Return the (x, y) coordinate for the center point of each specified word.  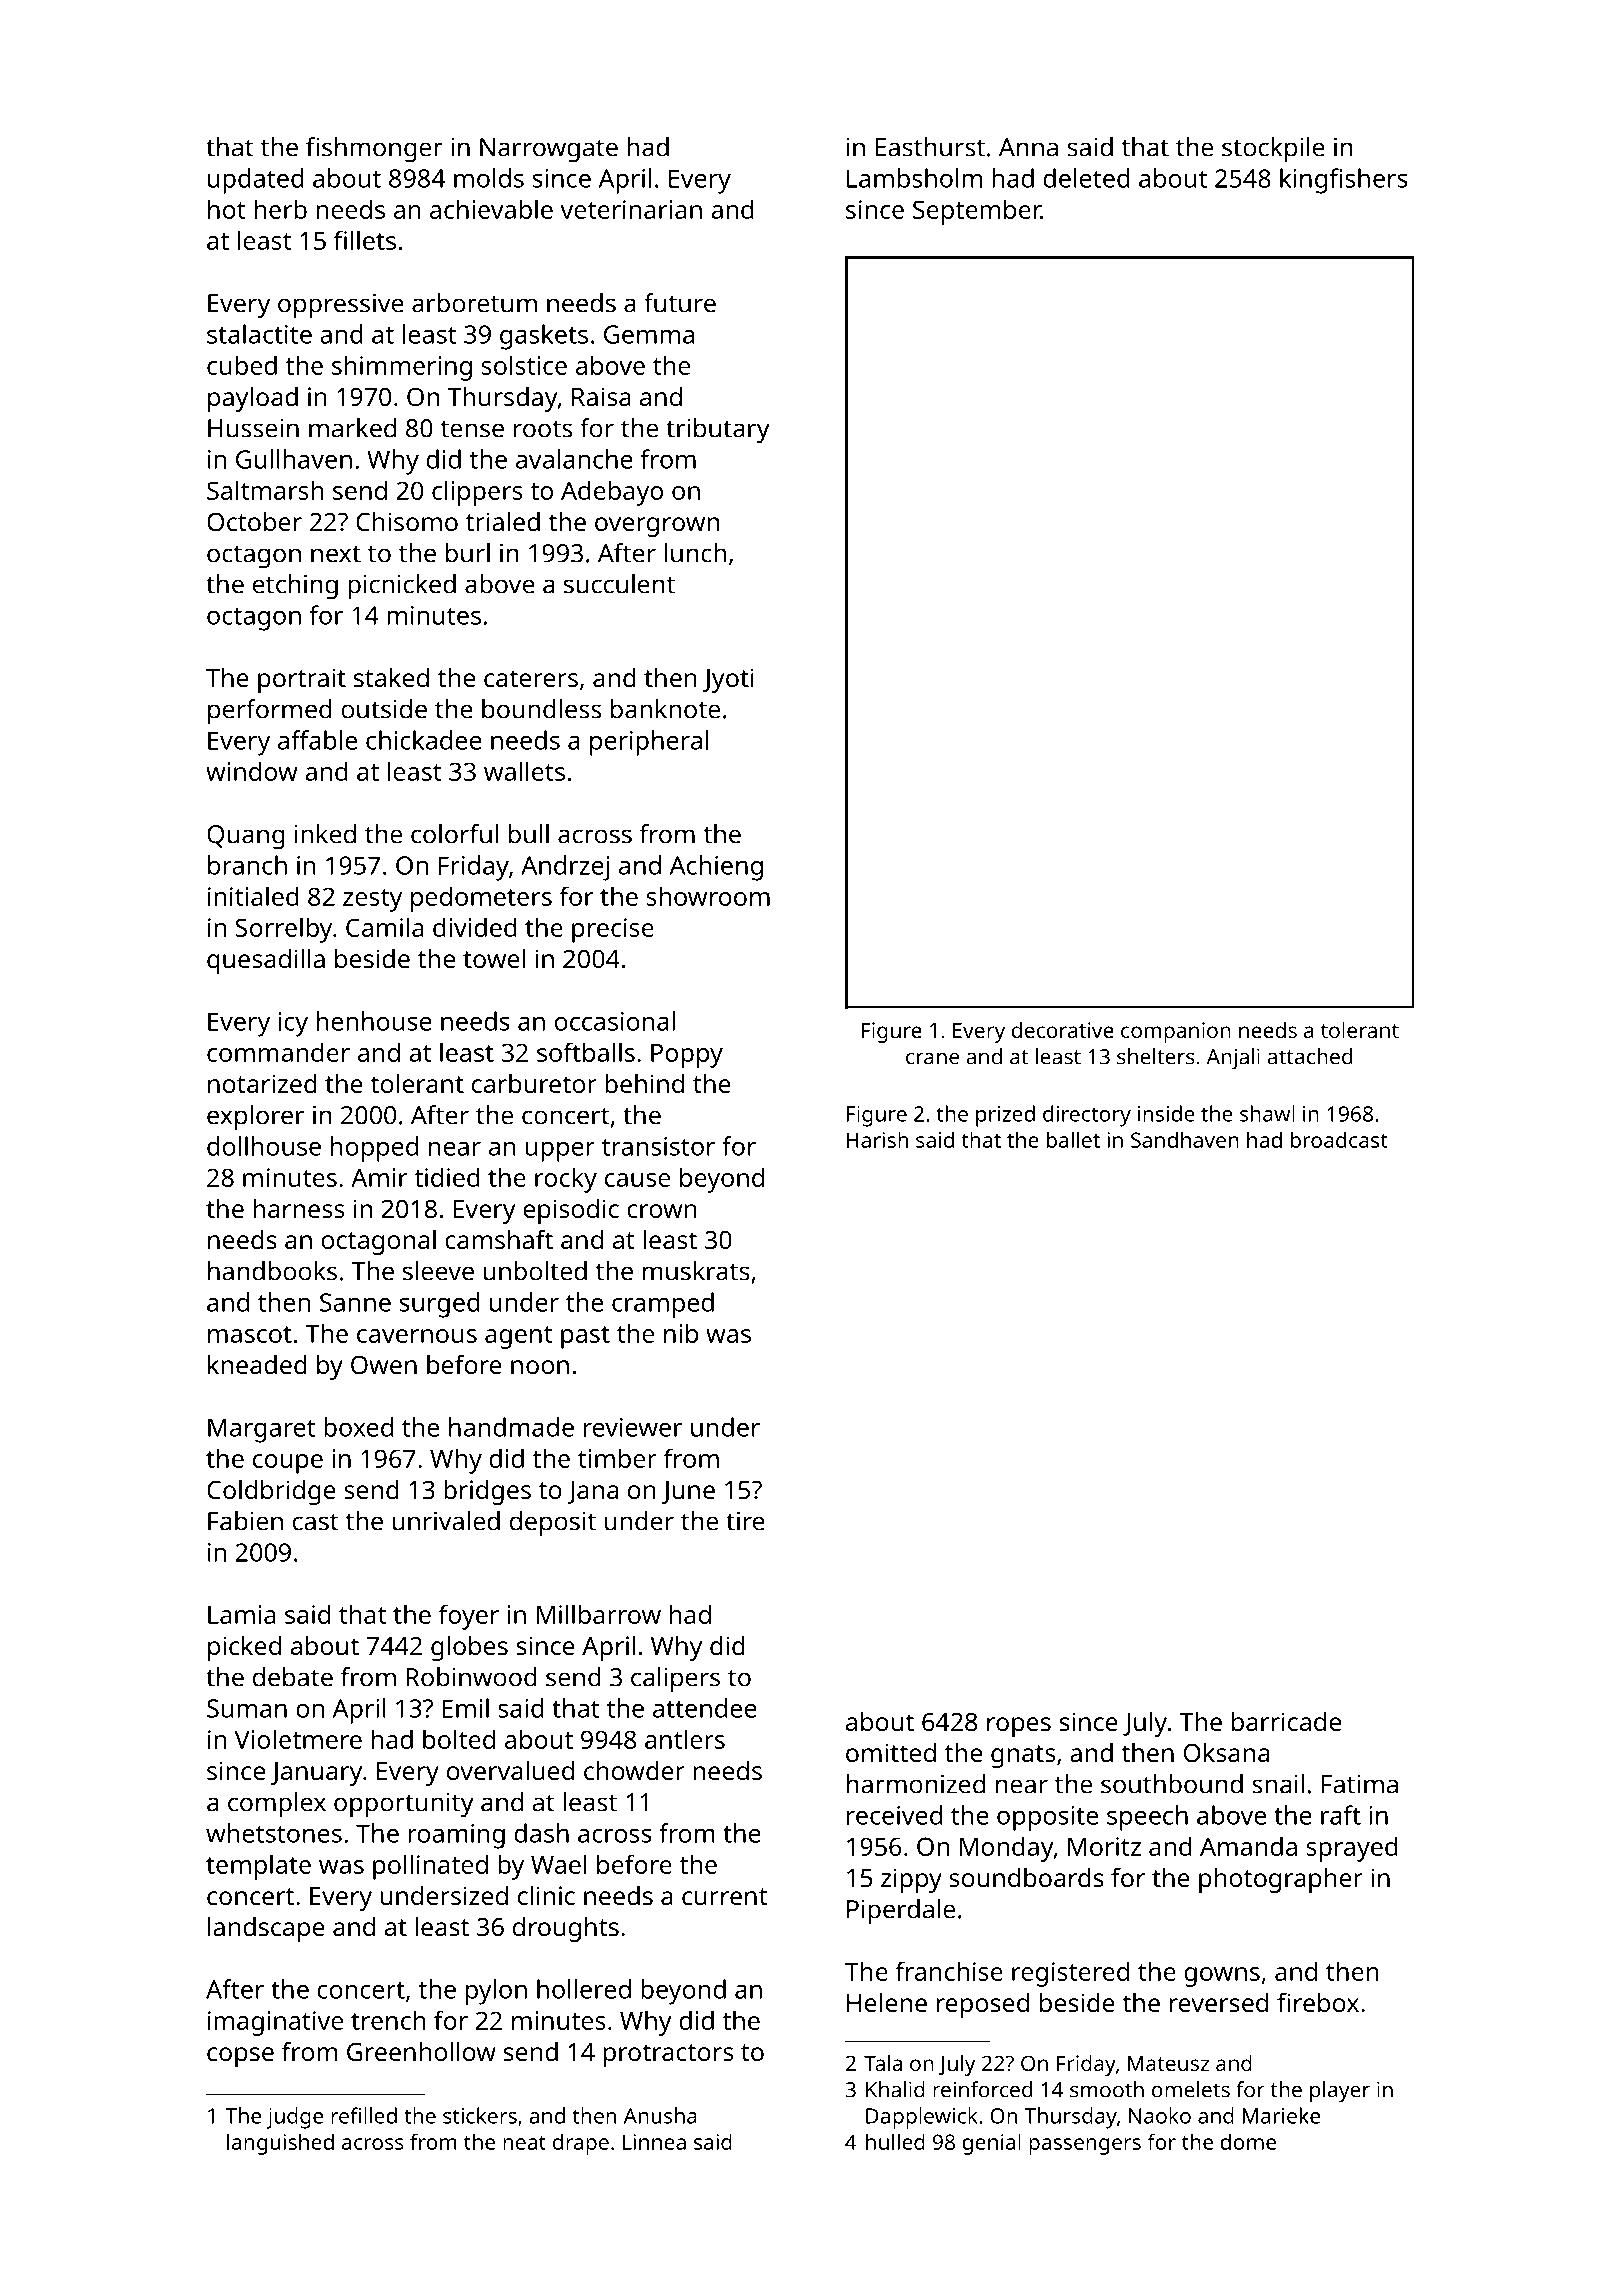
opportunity (404, 1805)
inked (325, 834)
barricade (1286, 1721)
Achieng (716, 868)
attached (1310, 1056)
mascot (250, 1334)
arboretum (474, 303)
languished (280, 2144)
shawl (1267, 1113)
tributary (718, 431)
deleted (1086, 178)
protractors (668, 2055)
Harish (877, 1139)
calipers (675, 1680)
